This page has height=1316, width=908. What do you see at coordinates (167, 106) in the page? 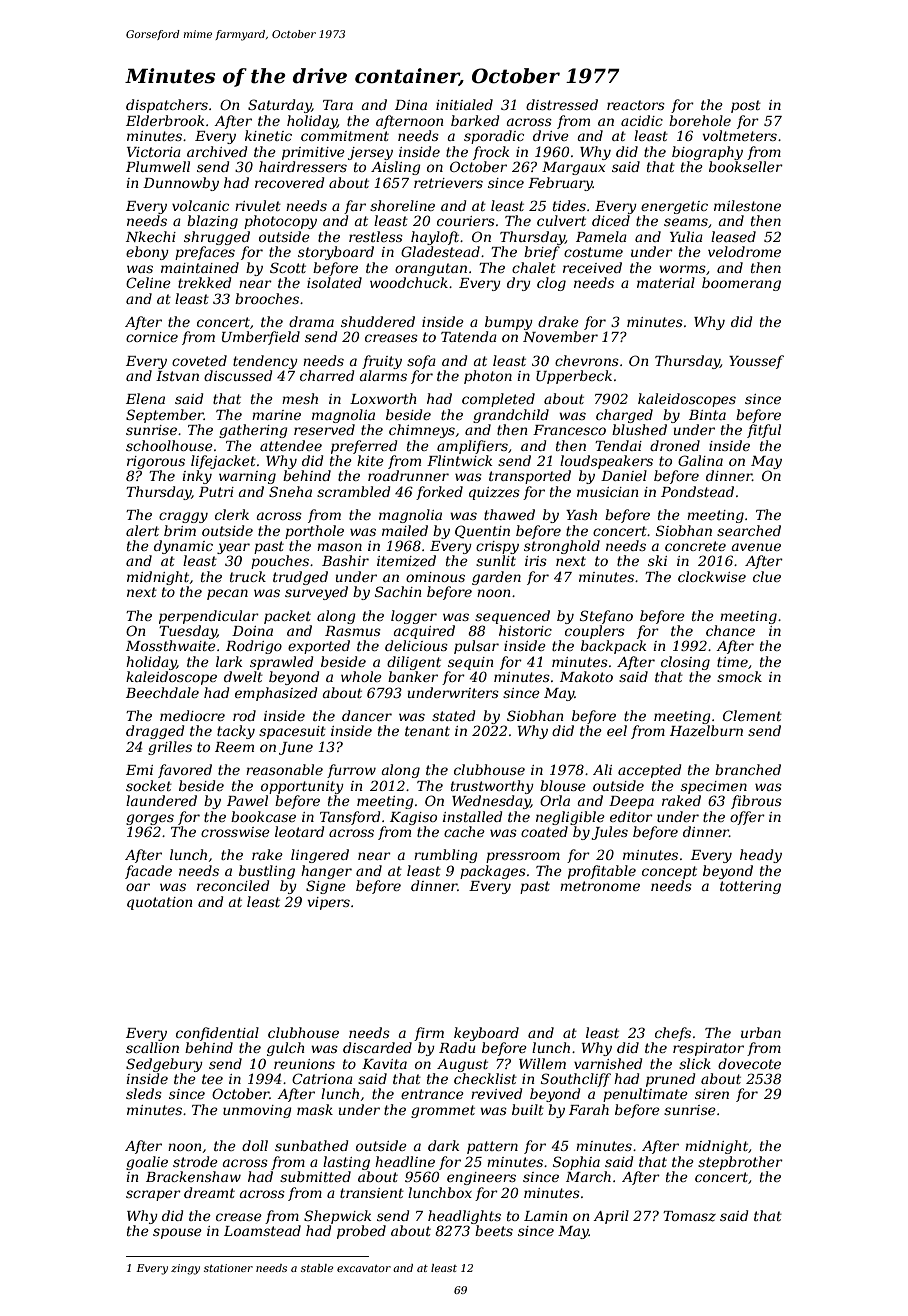
I see `dispatchers` at bounding box center [167, 106].
